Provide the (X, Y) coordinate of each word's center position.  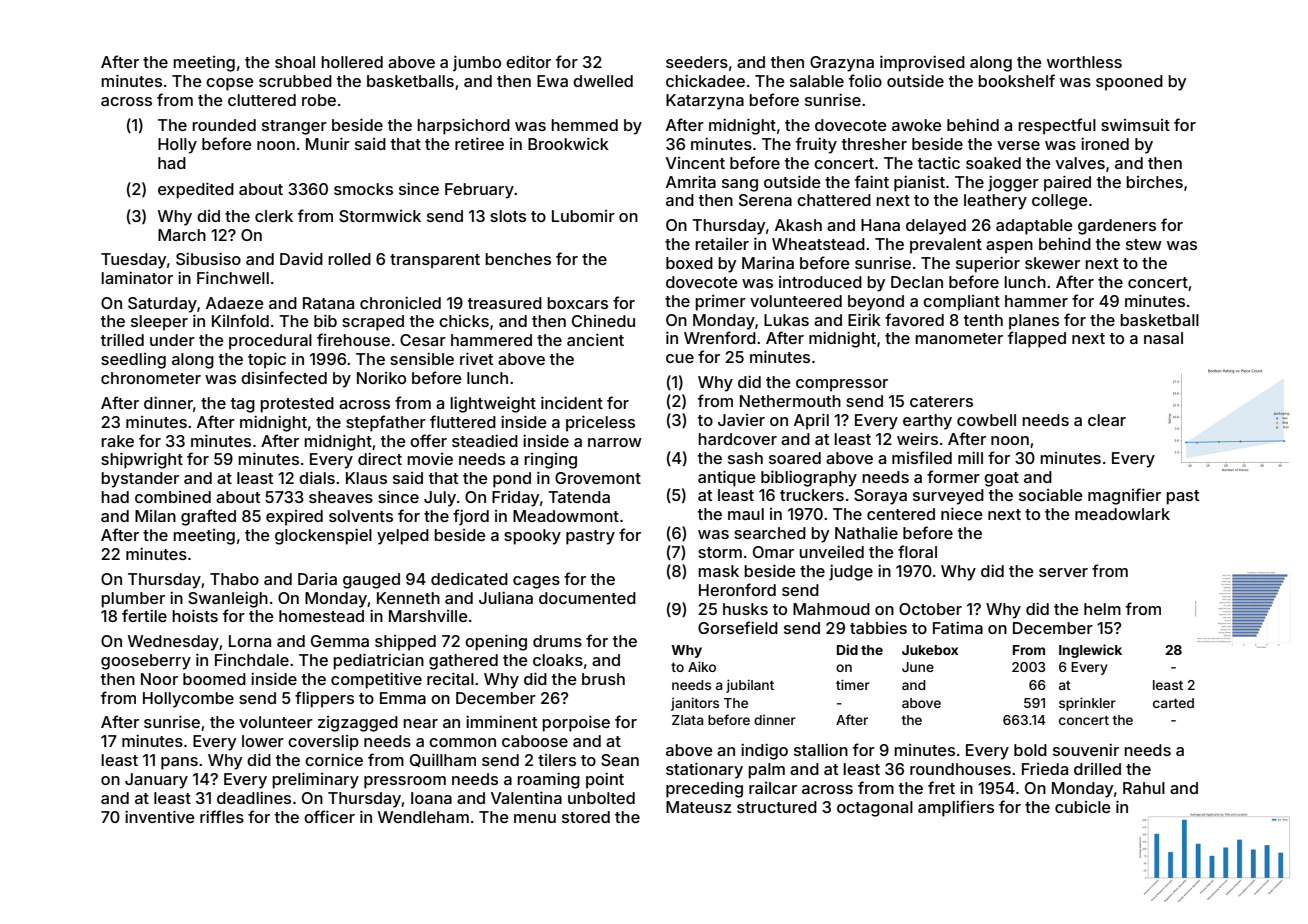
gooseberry (146, 662)
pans (179, 763)
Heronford (737, 589)
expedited (196, 190)
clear (1107, 420)
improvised (922, 63)
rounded (224, 125)
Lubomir (583, 216)
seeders (697, 62)
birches (1154, 182)
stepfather (386, 423)
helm (1102, 609)
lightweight (493, 404)
